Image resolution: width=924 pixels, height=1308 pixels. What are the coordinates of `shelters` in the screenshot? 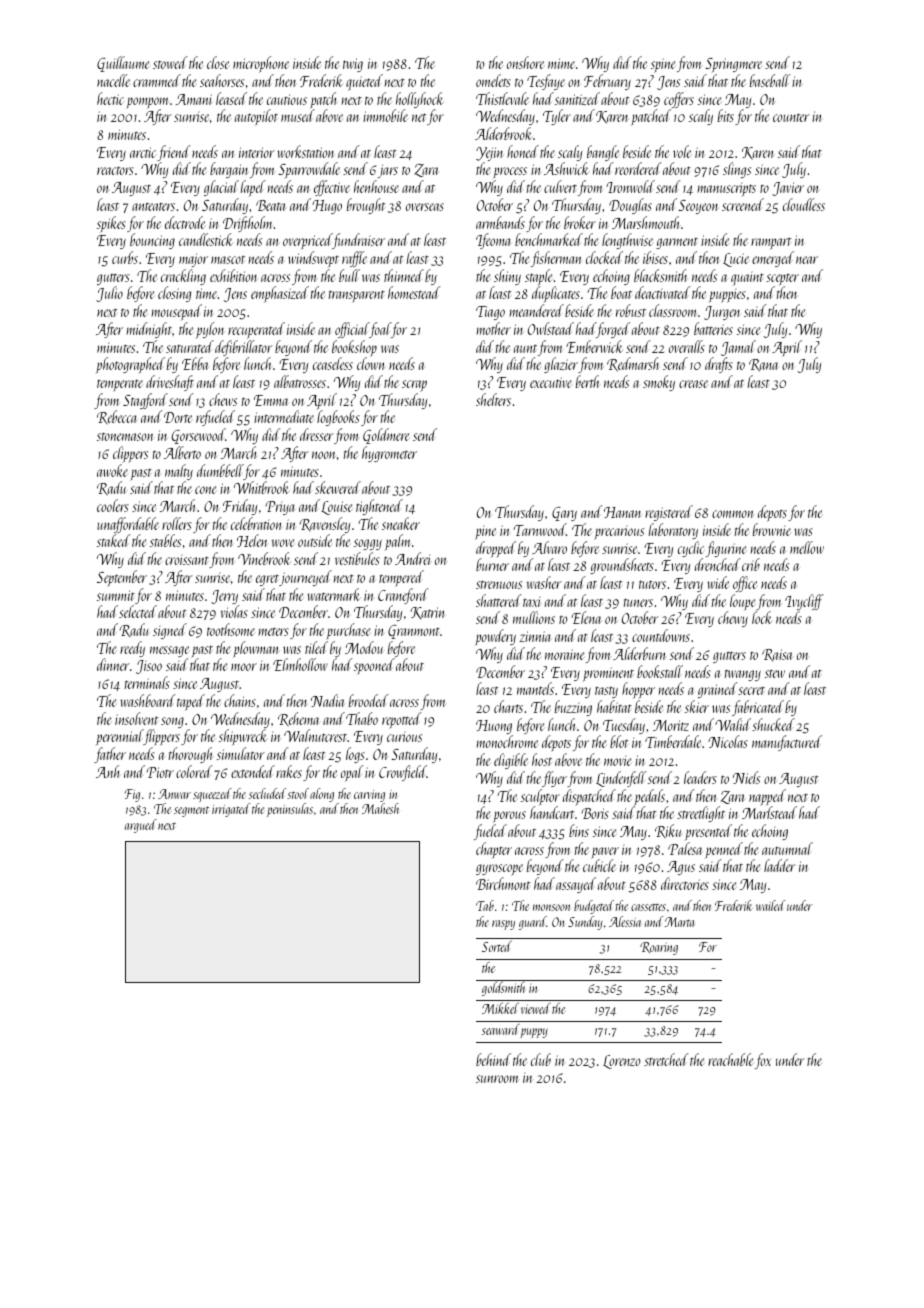 It's located at (493, 399).
